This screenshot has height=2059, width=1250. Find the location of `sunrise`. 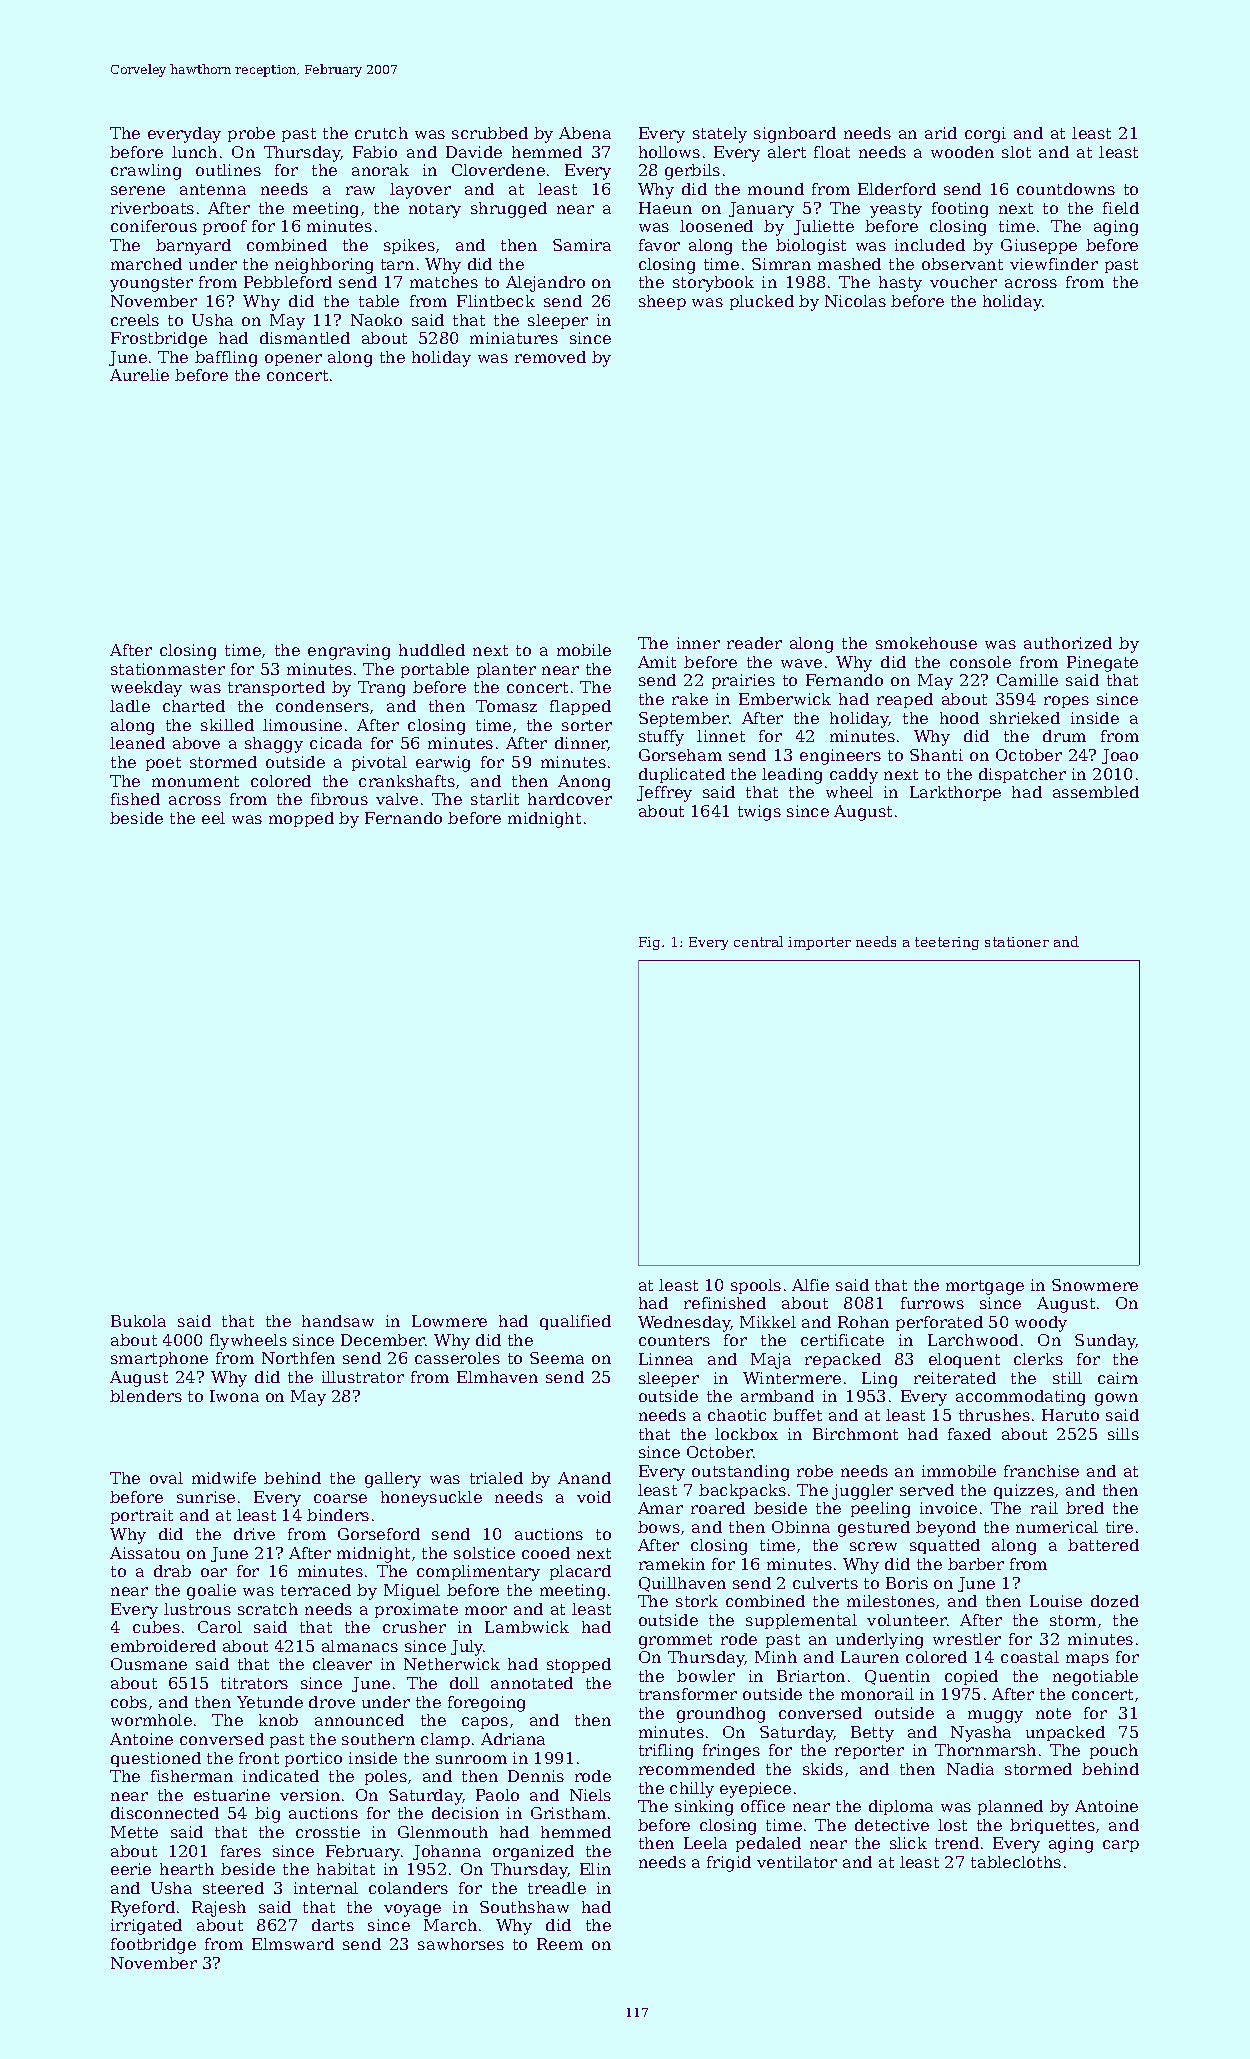

sunrise is located at coordinates (206, 1497).
